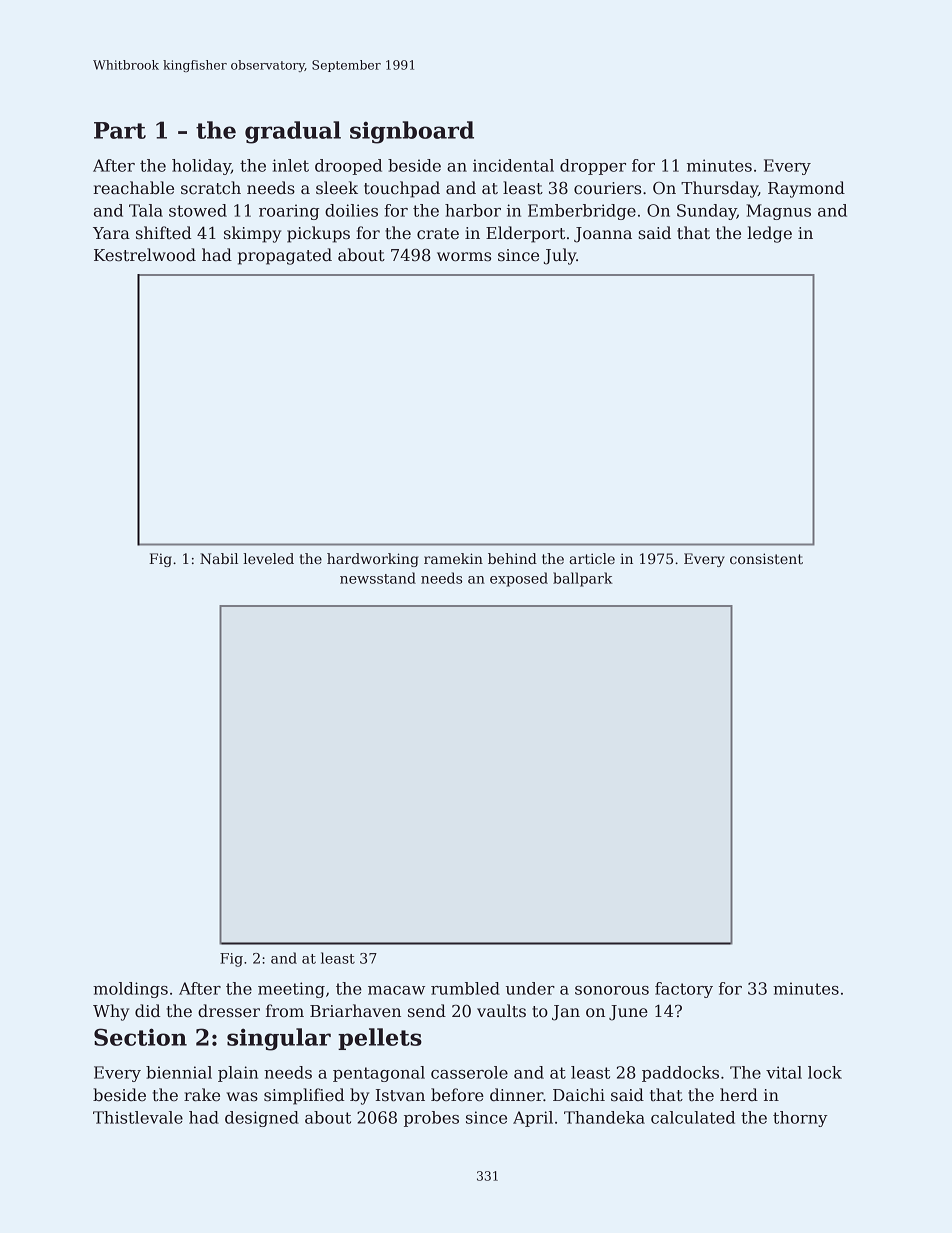  Describe the element at coordinates (684, 990) in the document. I see `factory` at that location.
